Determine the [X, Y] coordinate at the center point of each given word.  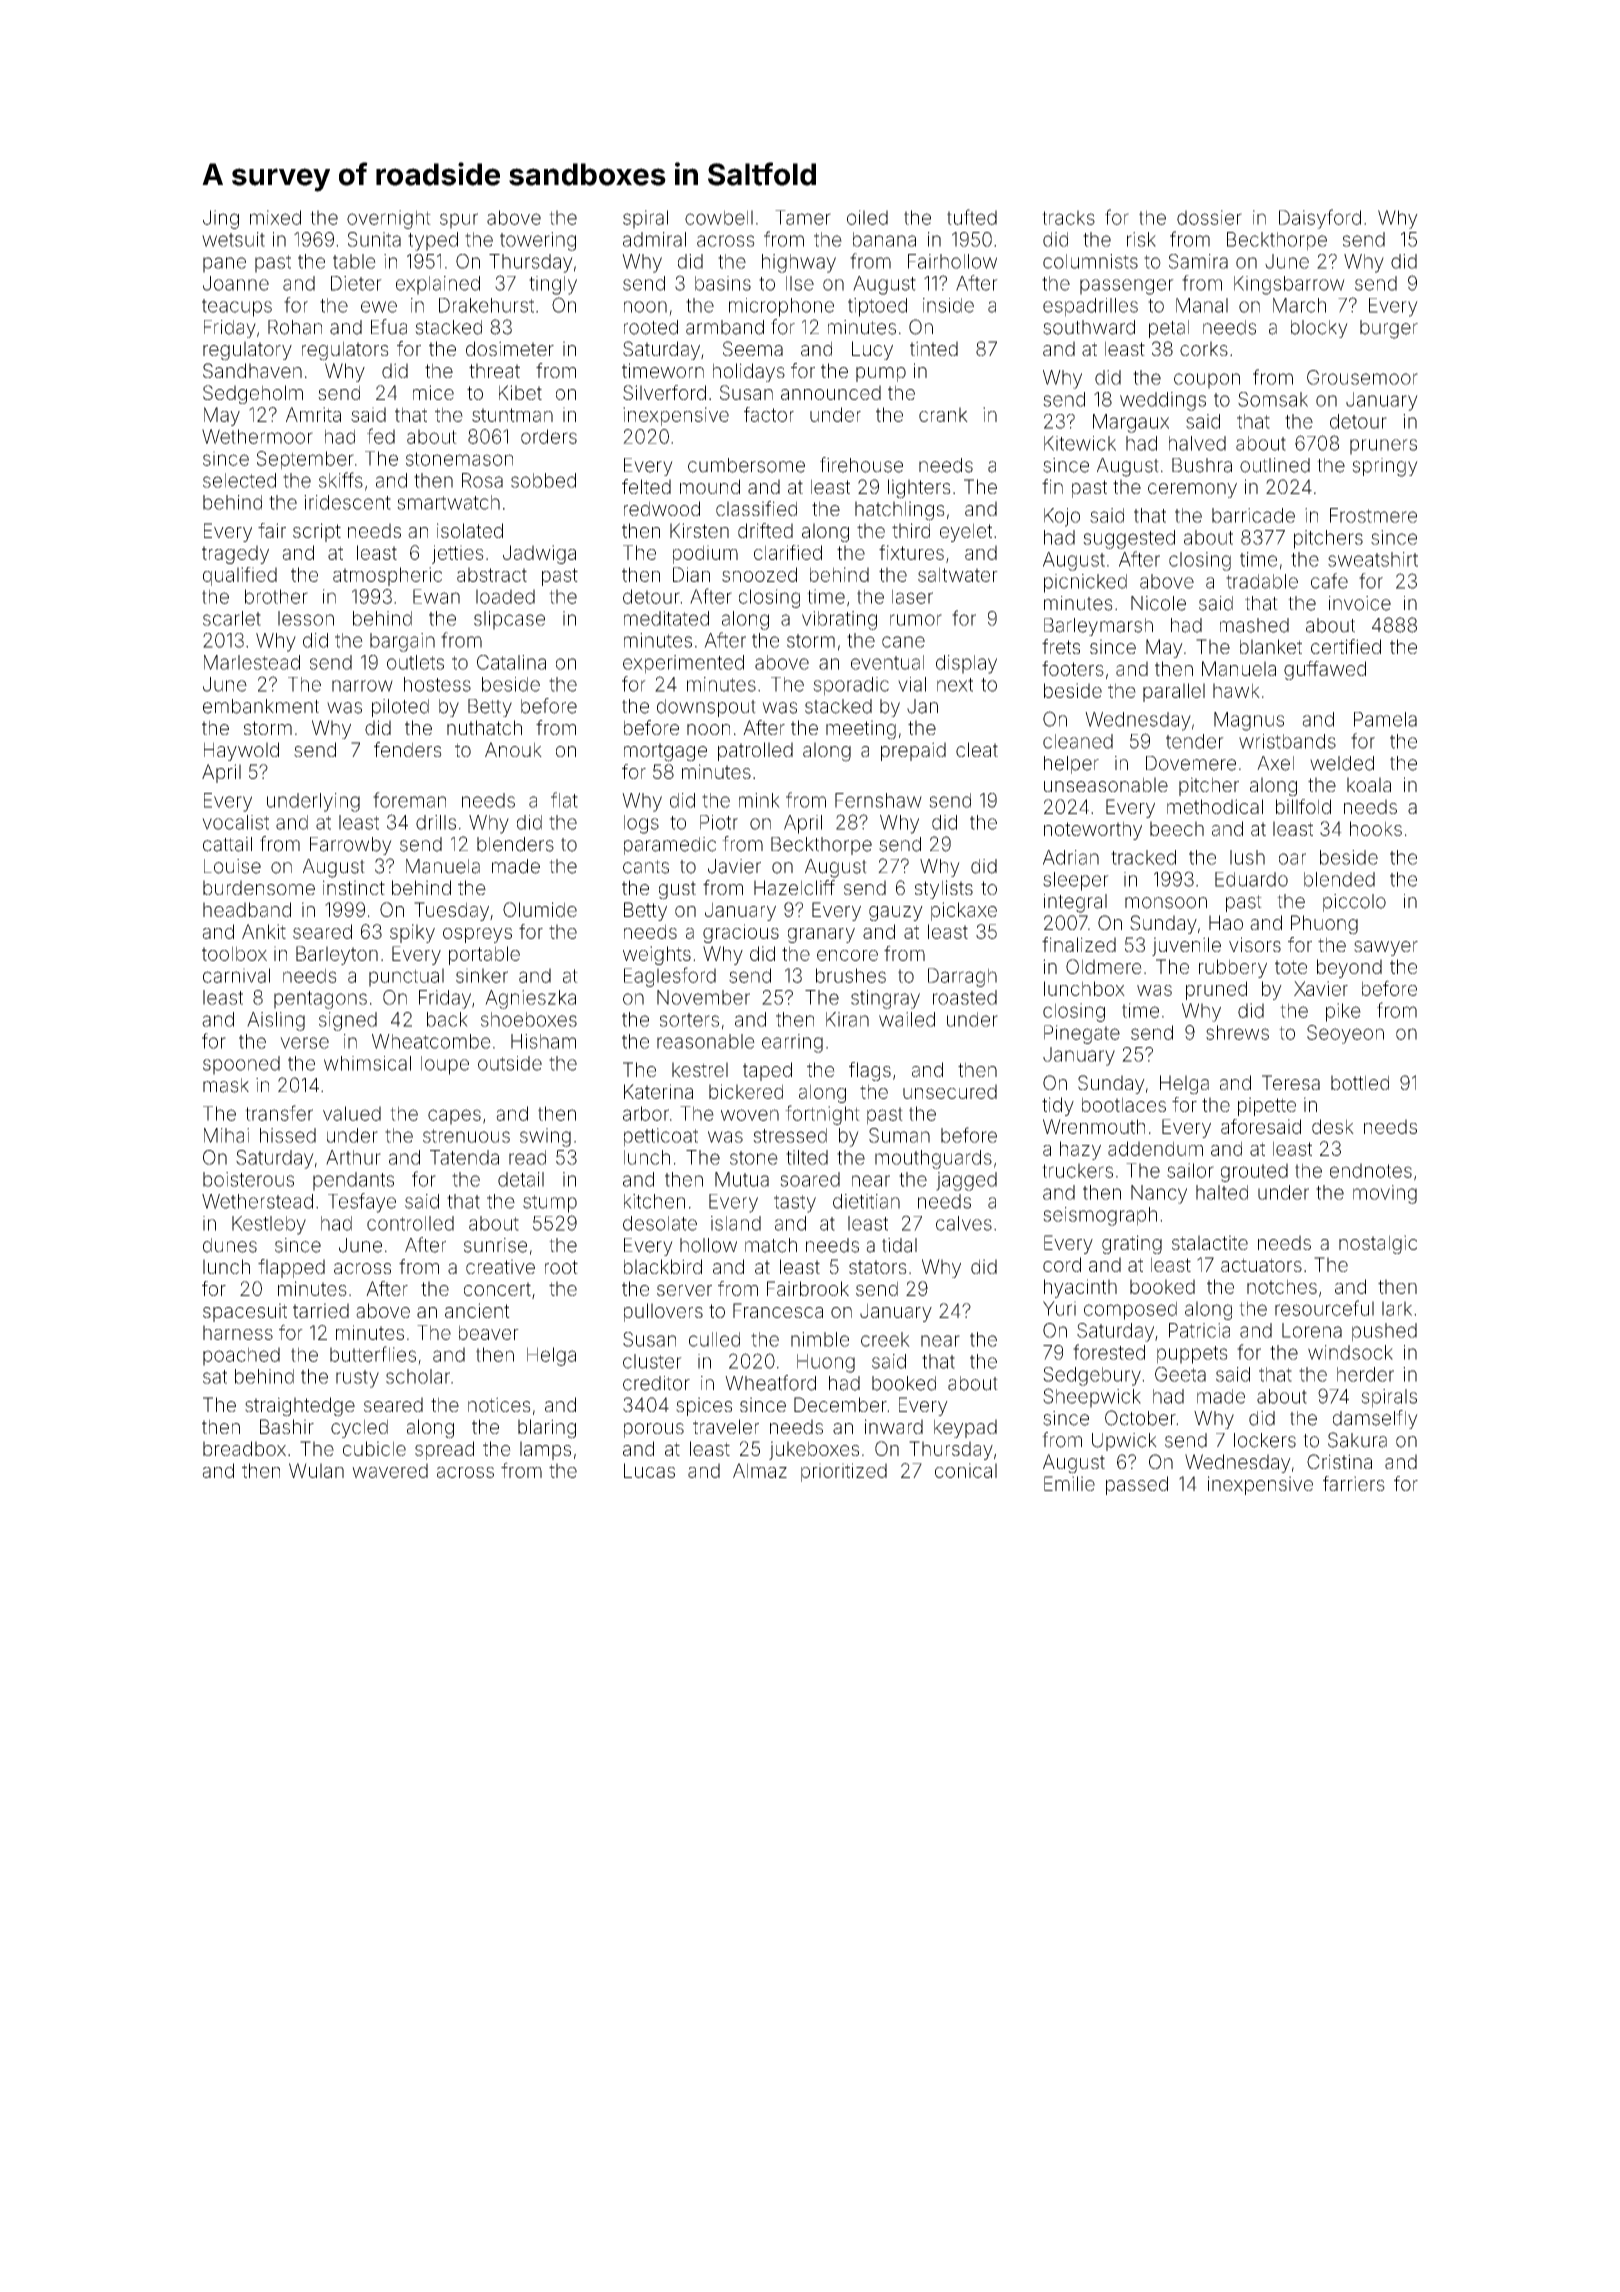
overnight [389, 219]
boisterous [248, 1179]
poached [241, 1356]
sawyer [1386, 948]
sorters [689, 1020]
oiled [867, 217]
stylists [944, 889]
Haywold [241, 751]
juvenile [1186, 946]
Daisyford [1320, 219]
